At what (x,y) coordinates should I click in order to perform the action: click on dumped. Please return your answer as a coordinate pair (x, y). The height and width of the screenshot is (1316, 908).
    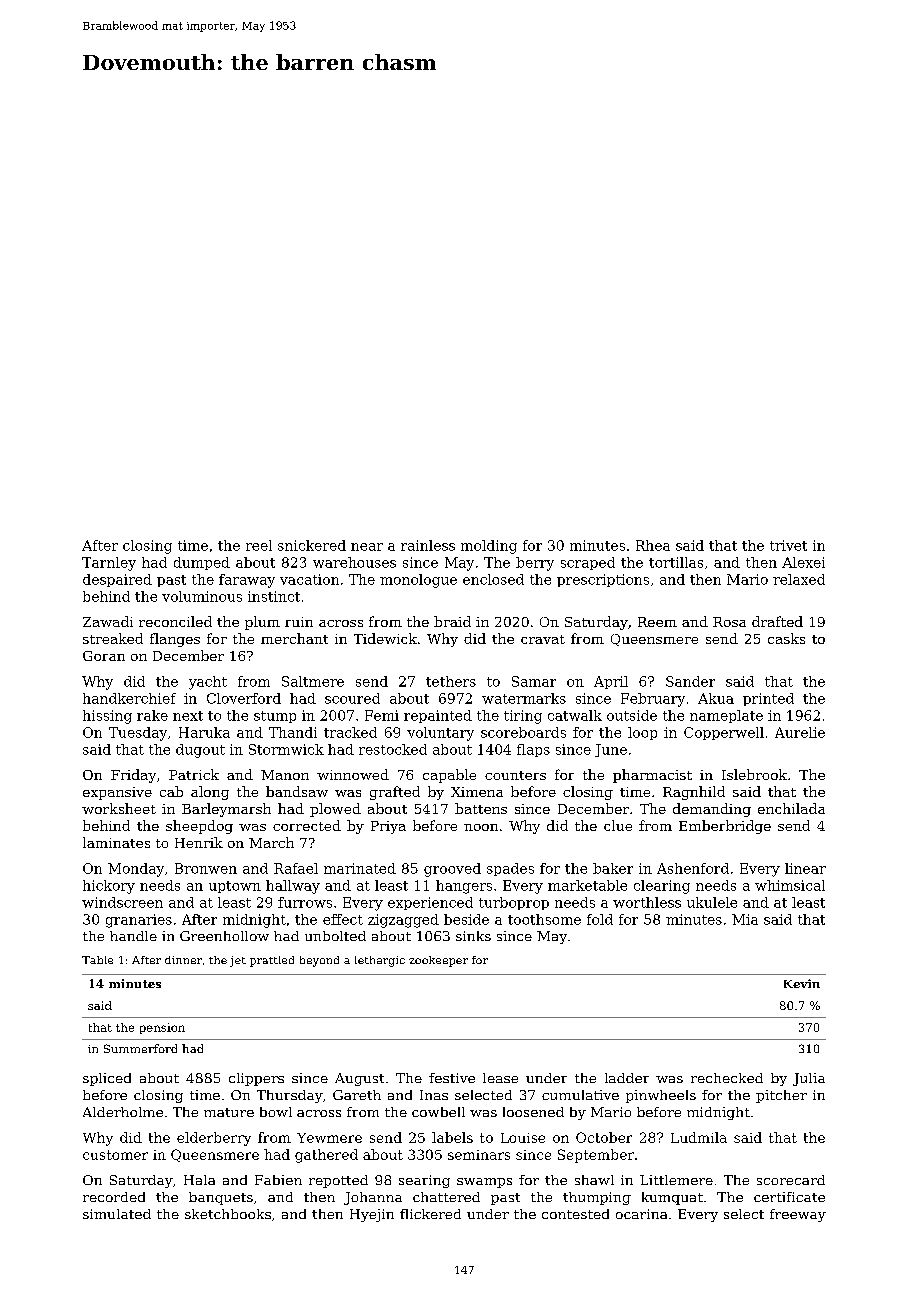
    Looking at the image, I should click on (202, 563).
